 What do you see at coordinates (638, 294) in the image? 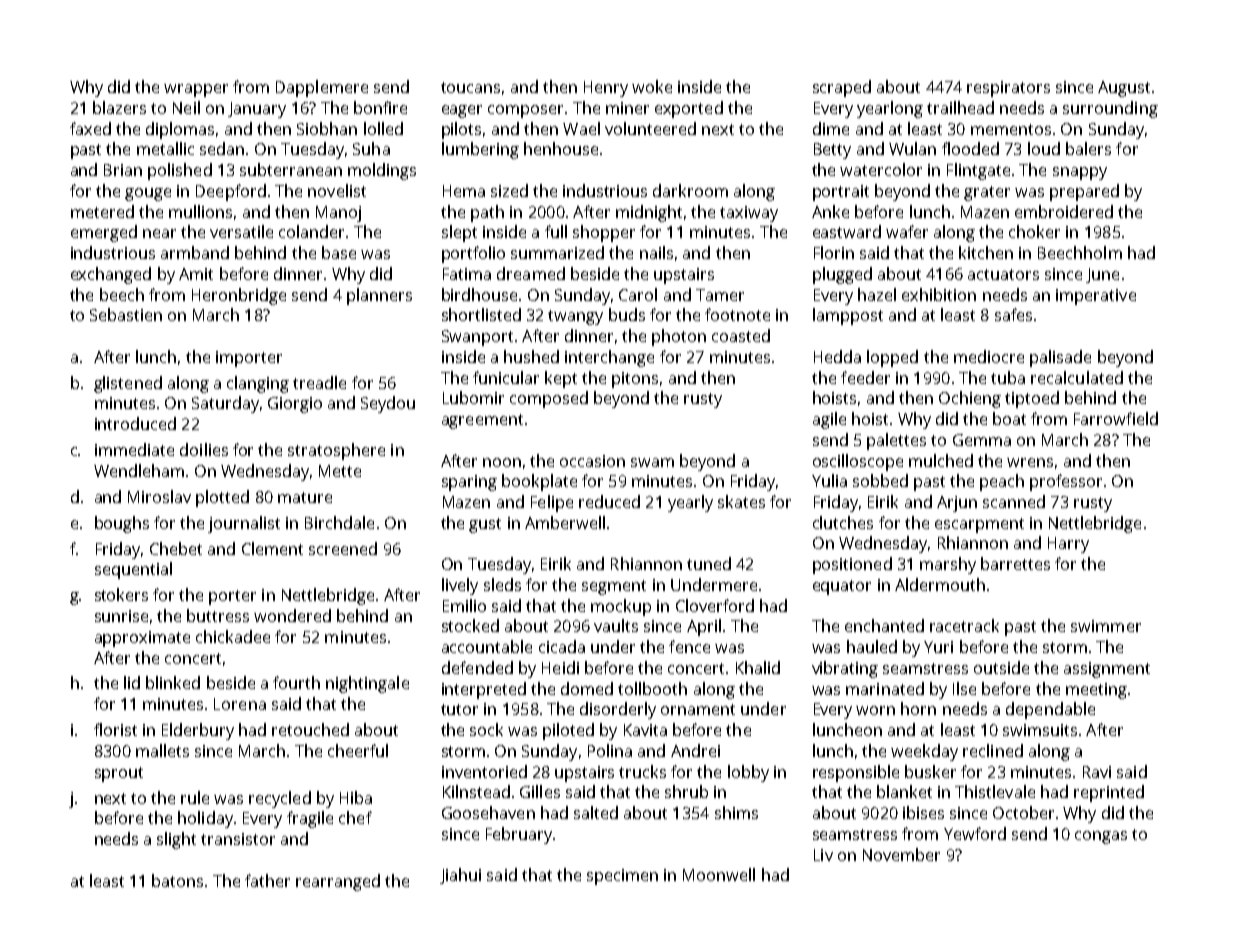
I see `Carol` at bounding box center [638, 294].
